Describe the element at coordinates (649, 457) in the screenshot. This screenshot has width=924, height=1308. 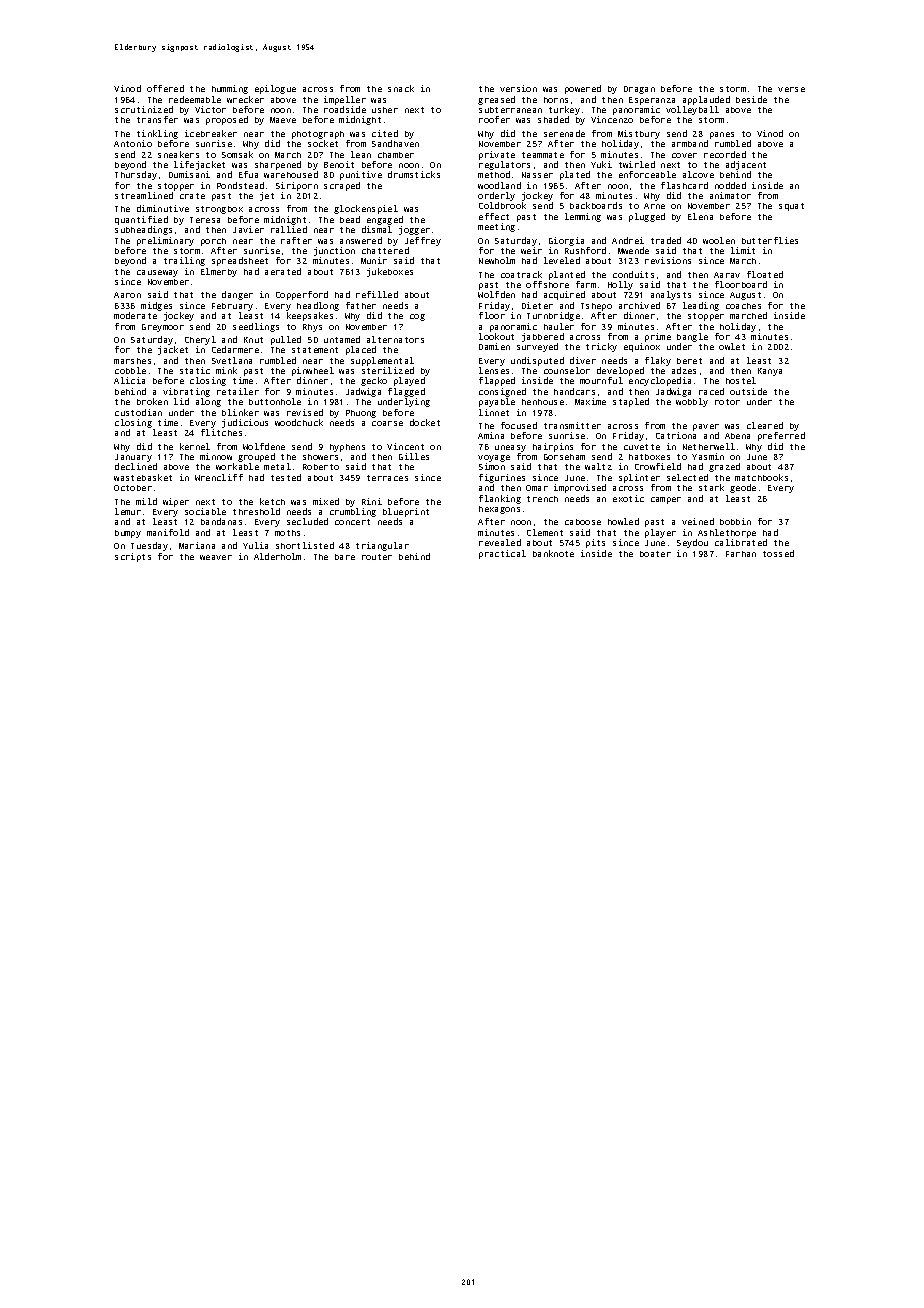
I see `hatboxes` at that location.
